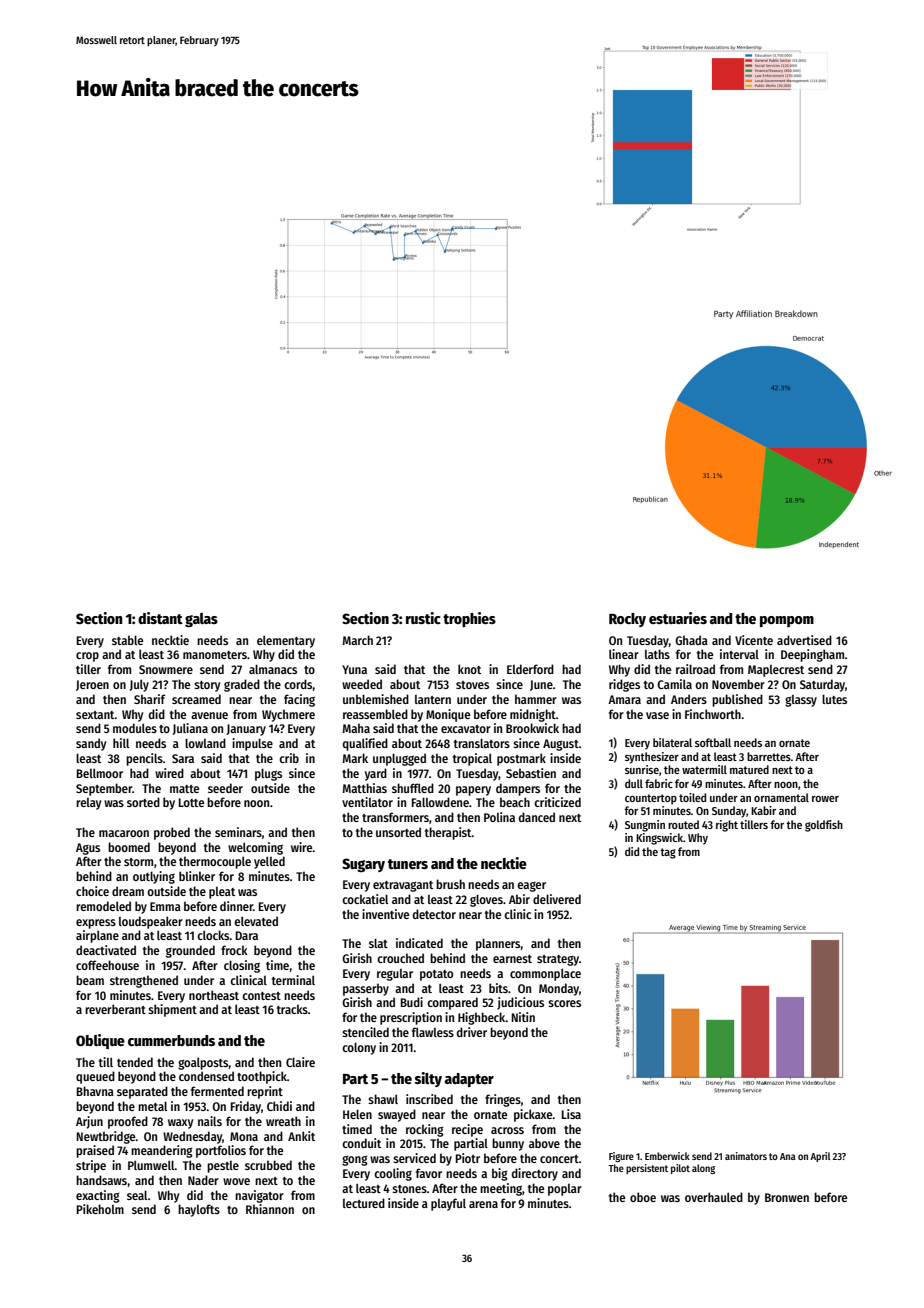 This document has width=924, height=1308. Describe the element at coordinates (160, 618) in the document. I see `distant` at that location.
